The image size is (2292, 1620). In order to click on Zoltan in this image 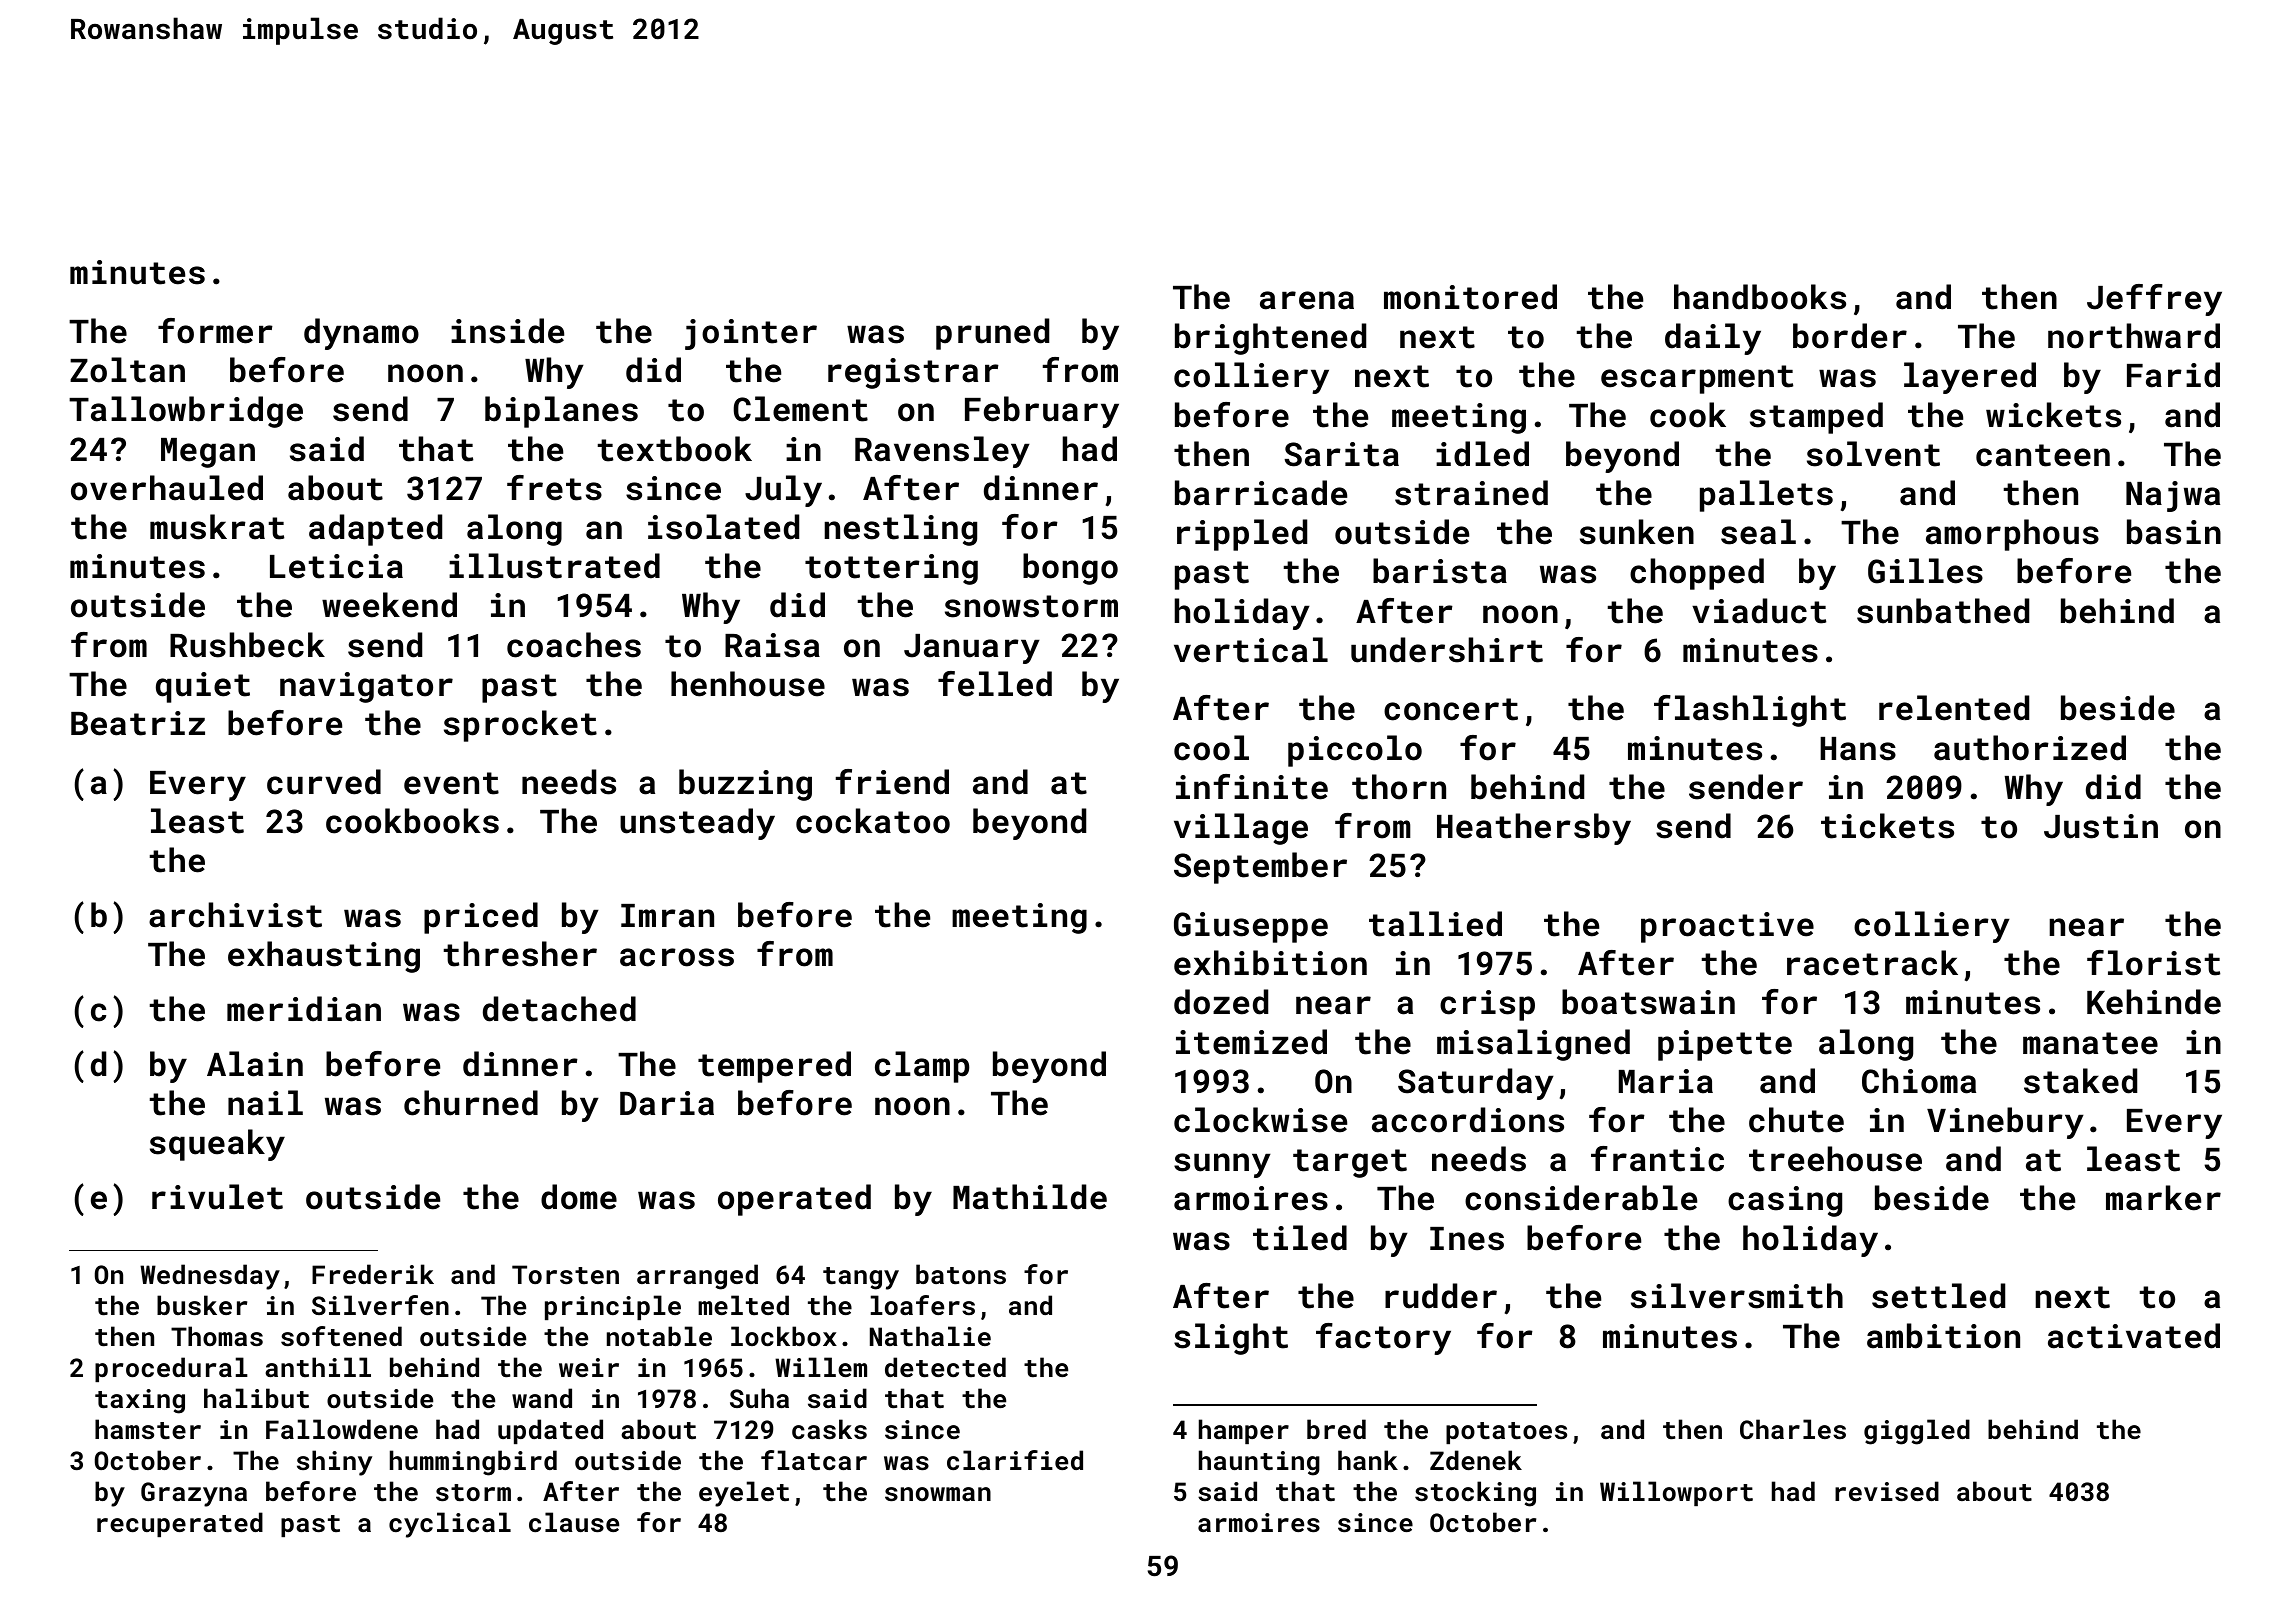, I will do `click(127, 370)`.
